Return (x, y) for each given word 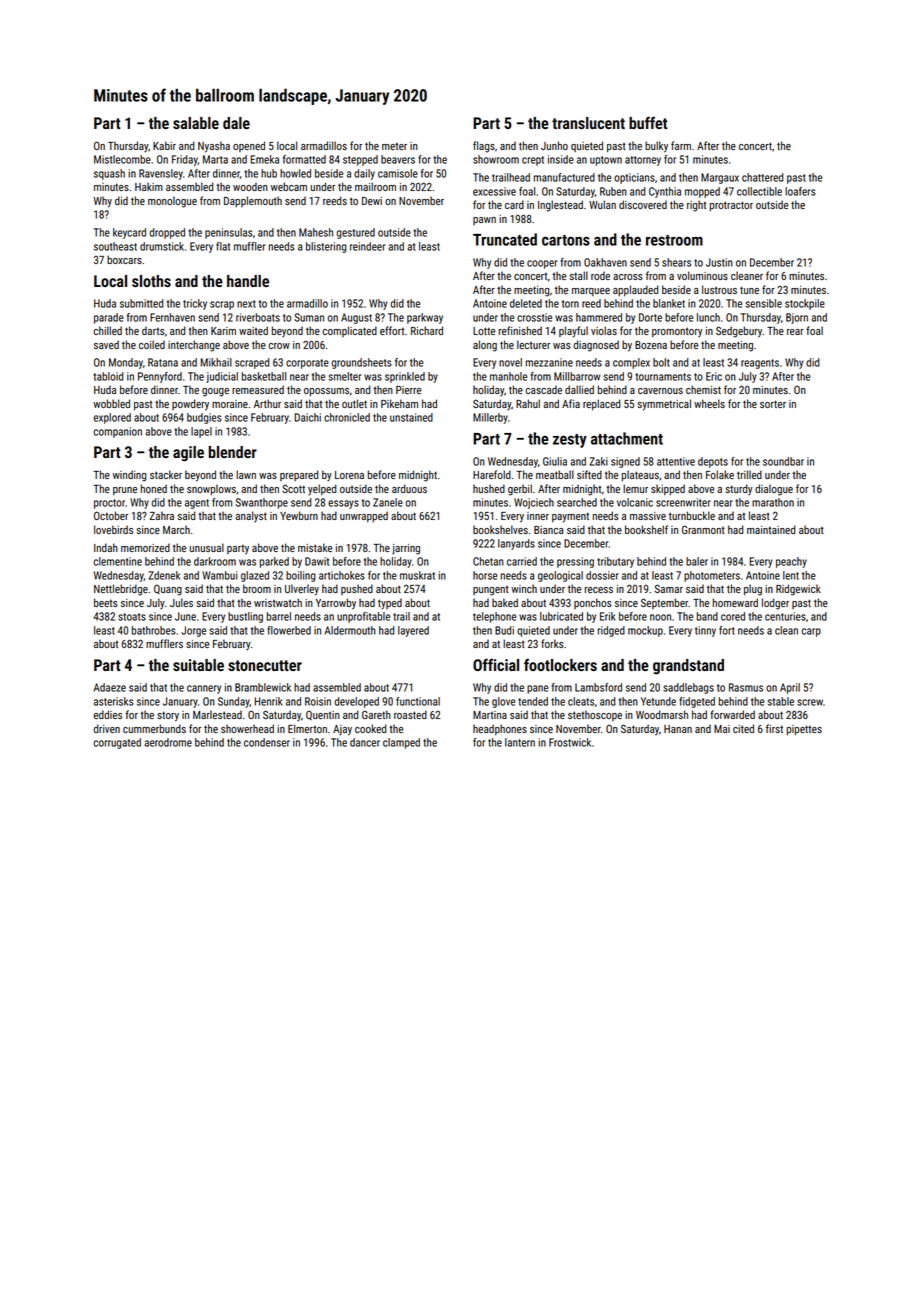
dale (236, 123)
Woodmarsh (662, 714)
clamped (401, 743)
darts (153, 330)
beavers (398, 159)
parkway (425, 318)
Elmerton (307, 728)
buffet (648, 122)
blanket (669, 303)
